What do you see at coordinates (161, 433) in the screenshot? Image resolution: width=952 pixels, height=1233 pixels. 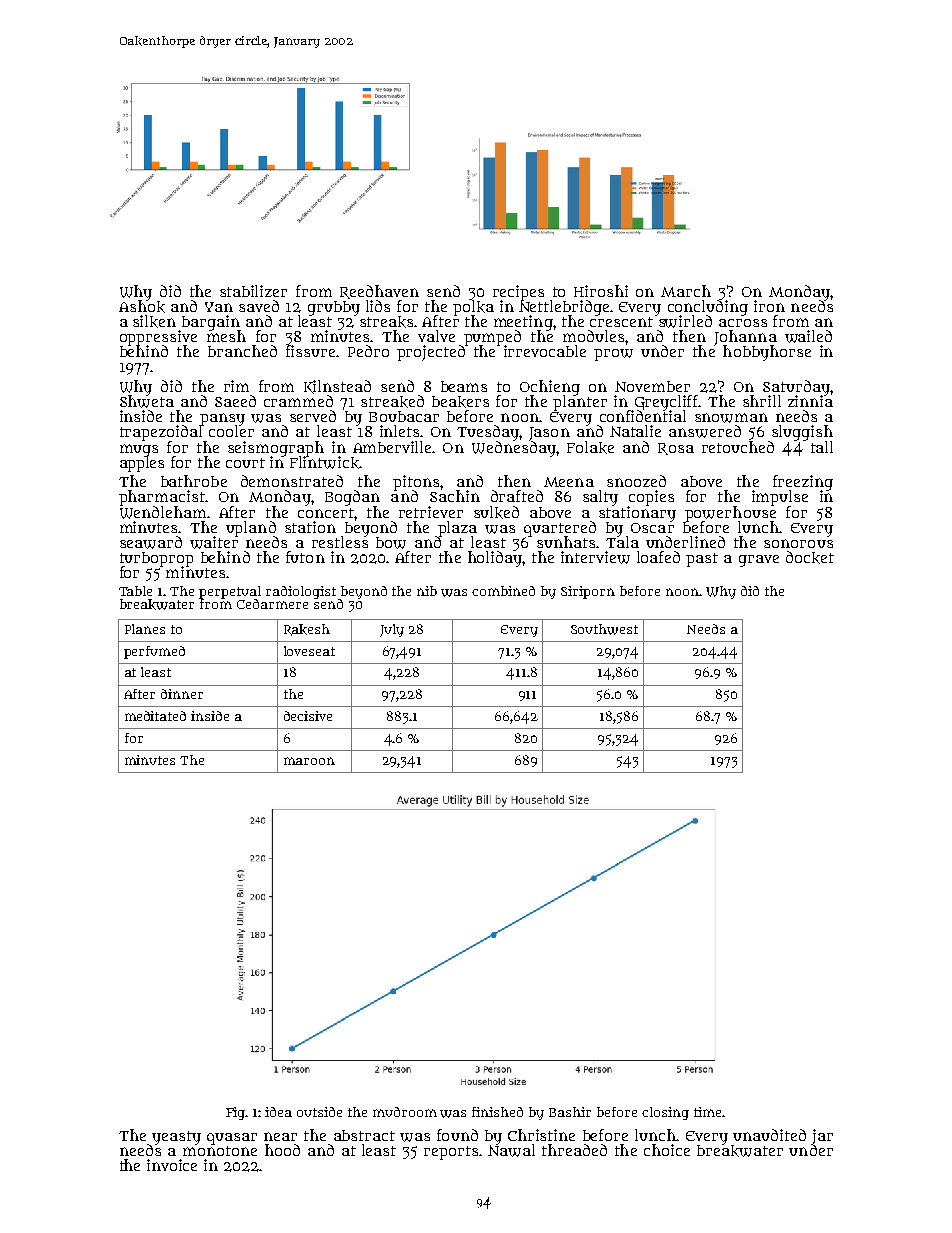 I see `trapezoidal` at bounding box center [161, 433].
